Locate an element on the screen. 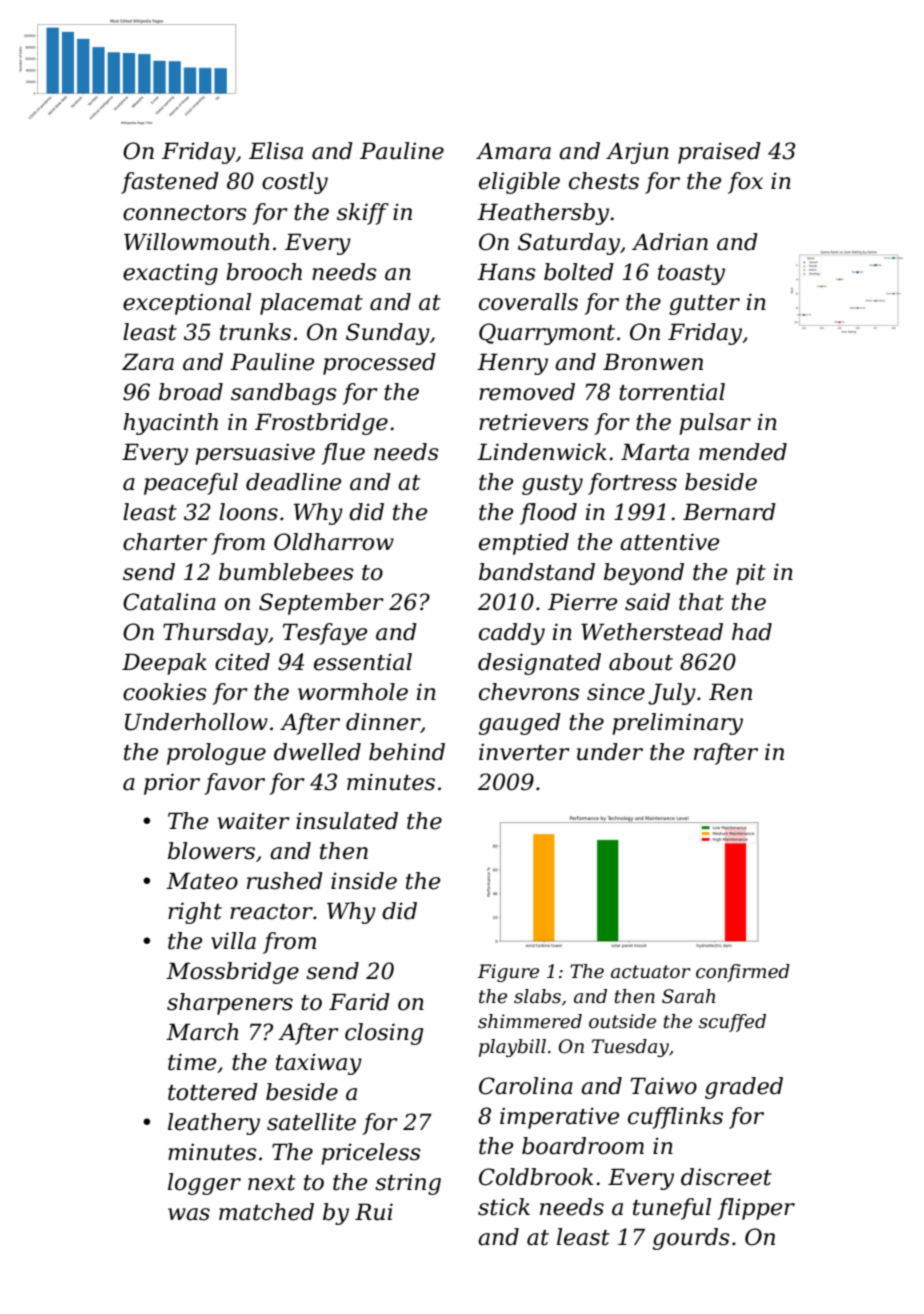  sandbags is located at coordinates (284, 394).
